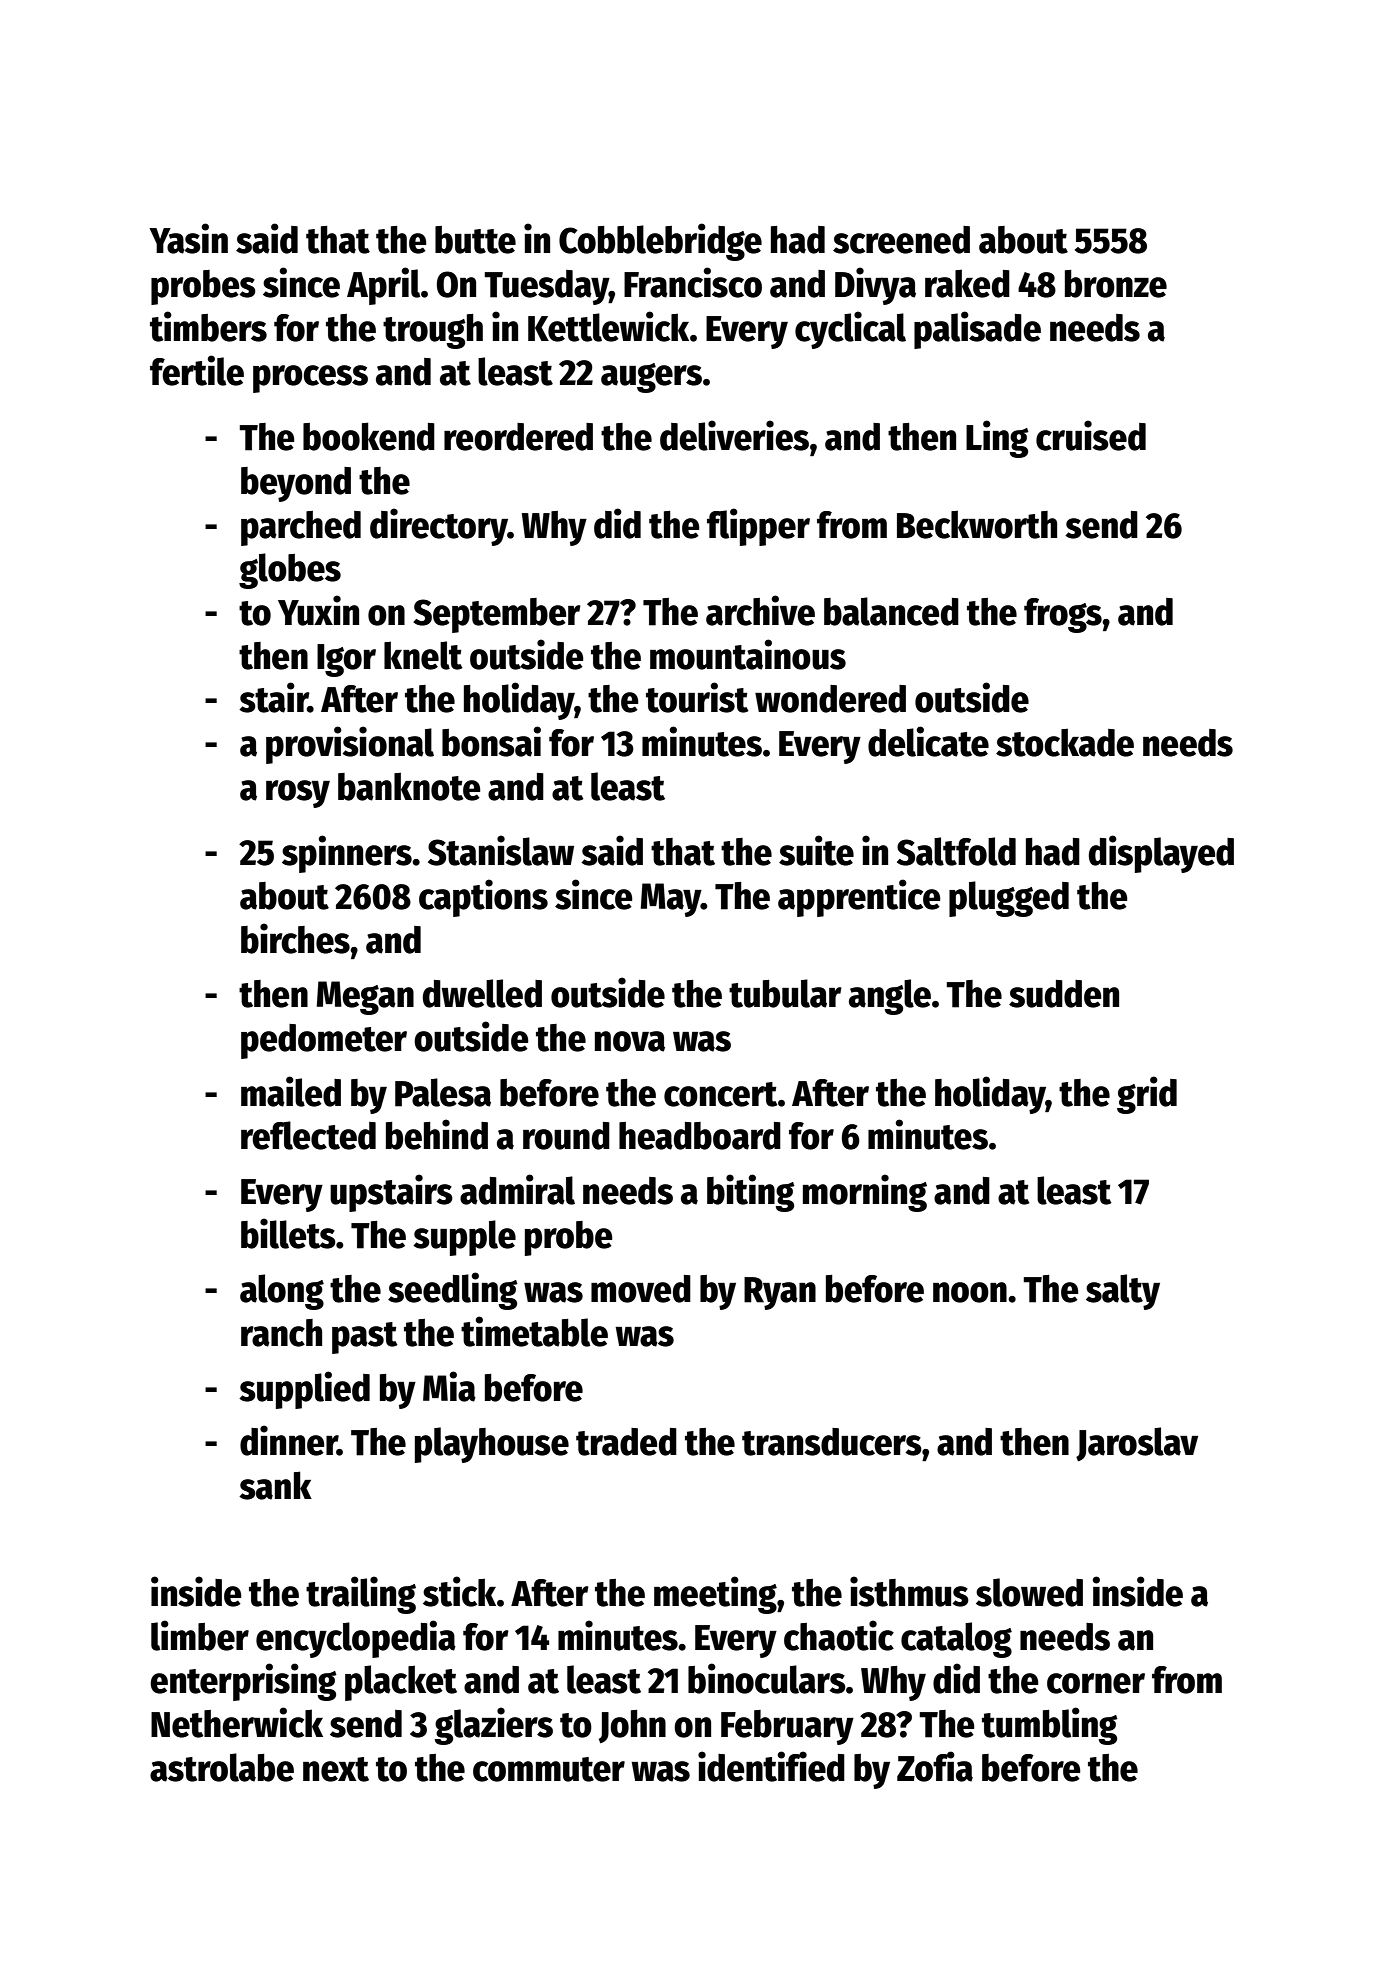  I want to click on cyclical, so click(850, 330).
